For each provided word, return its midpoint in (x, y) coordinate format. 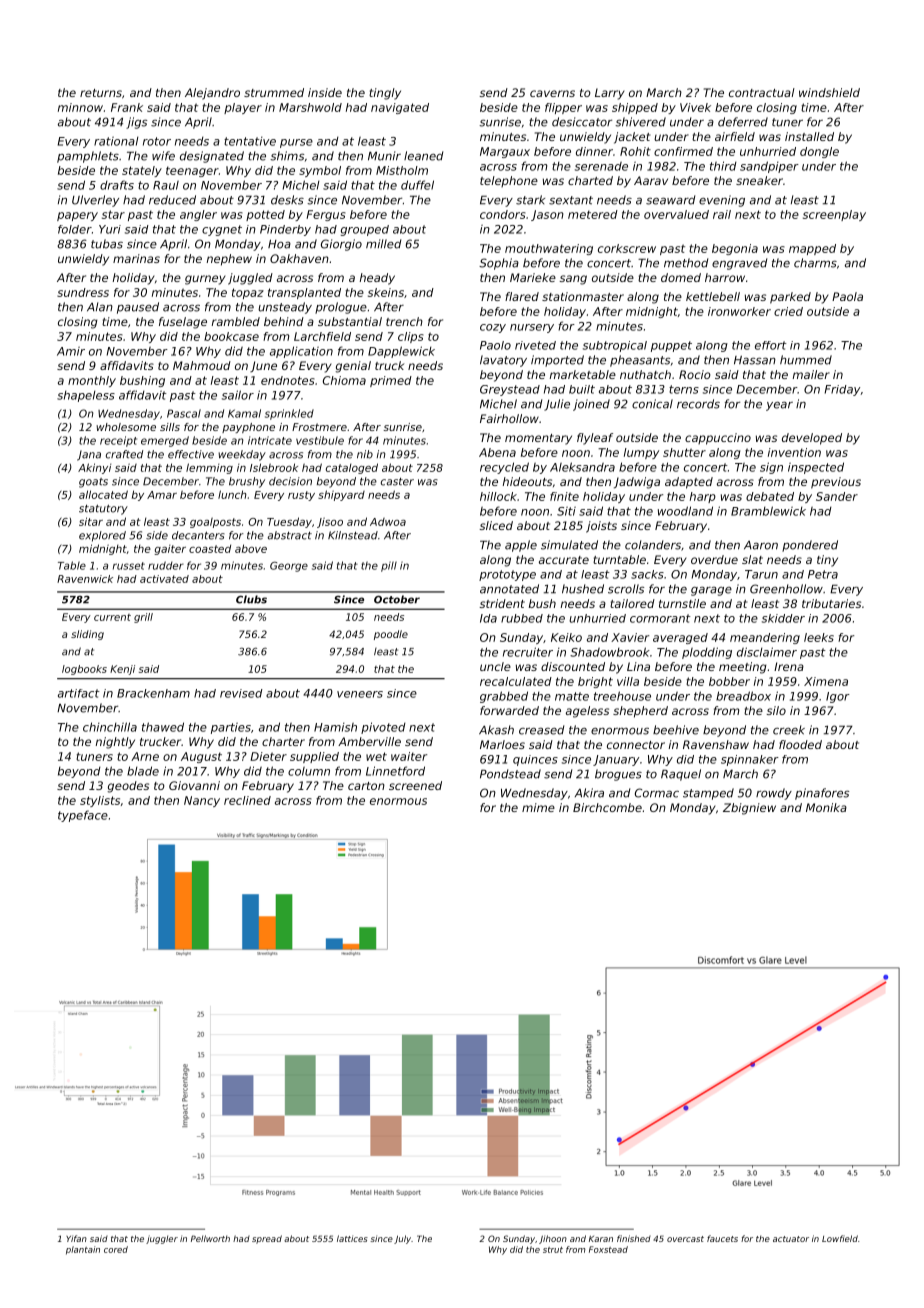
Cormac (657, 793)
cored (116, 1249)
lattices (352, 1238)
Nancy (202, 801)
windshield (829, 92)
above (251, 548)
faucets (722, 1238)
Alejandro (212, 94)
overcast (685, 1239)
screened (415, 785)
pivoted (383, 728)
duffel (417, 185)
